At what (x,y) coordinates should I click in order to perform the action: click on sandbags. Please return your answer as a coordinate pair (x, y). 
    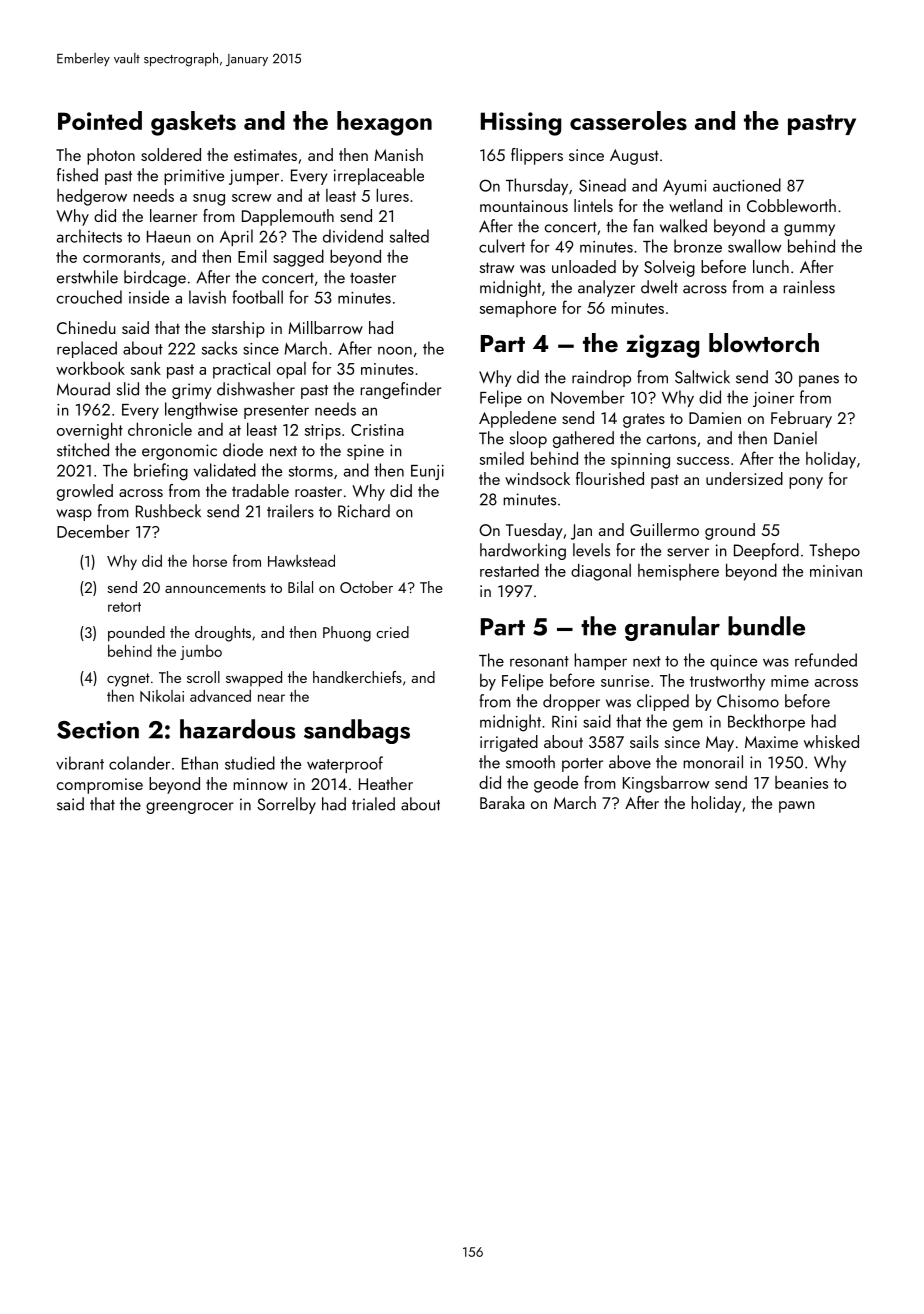
    Looking at the image, I should click on (357, 731).
